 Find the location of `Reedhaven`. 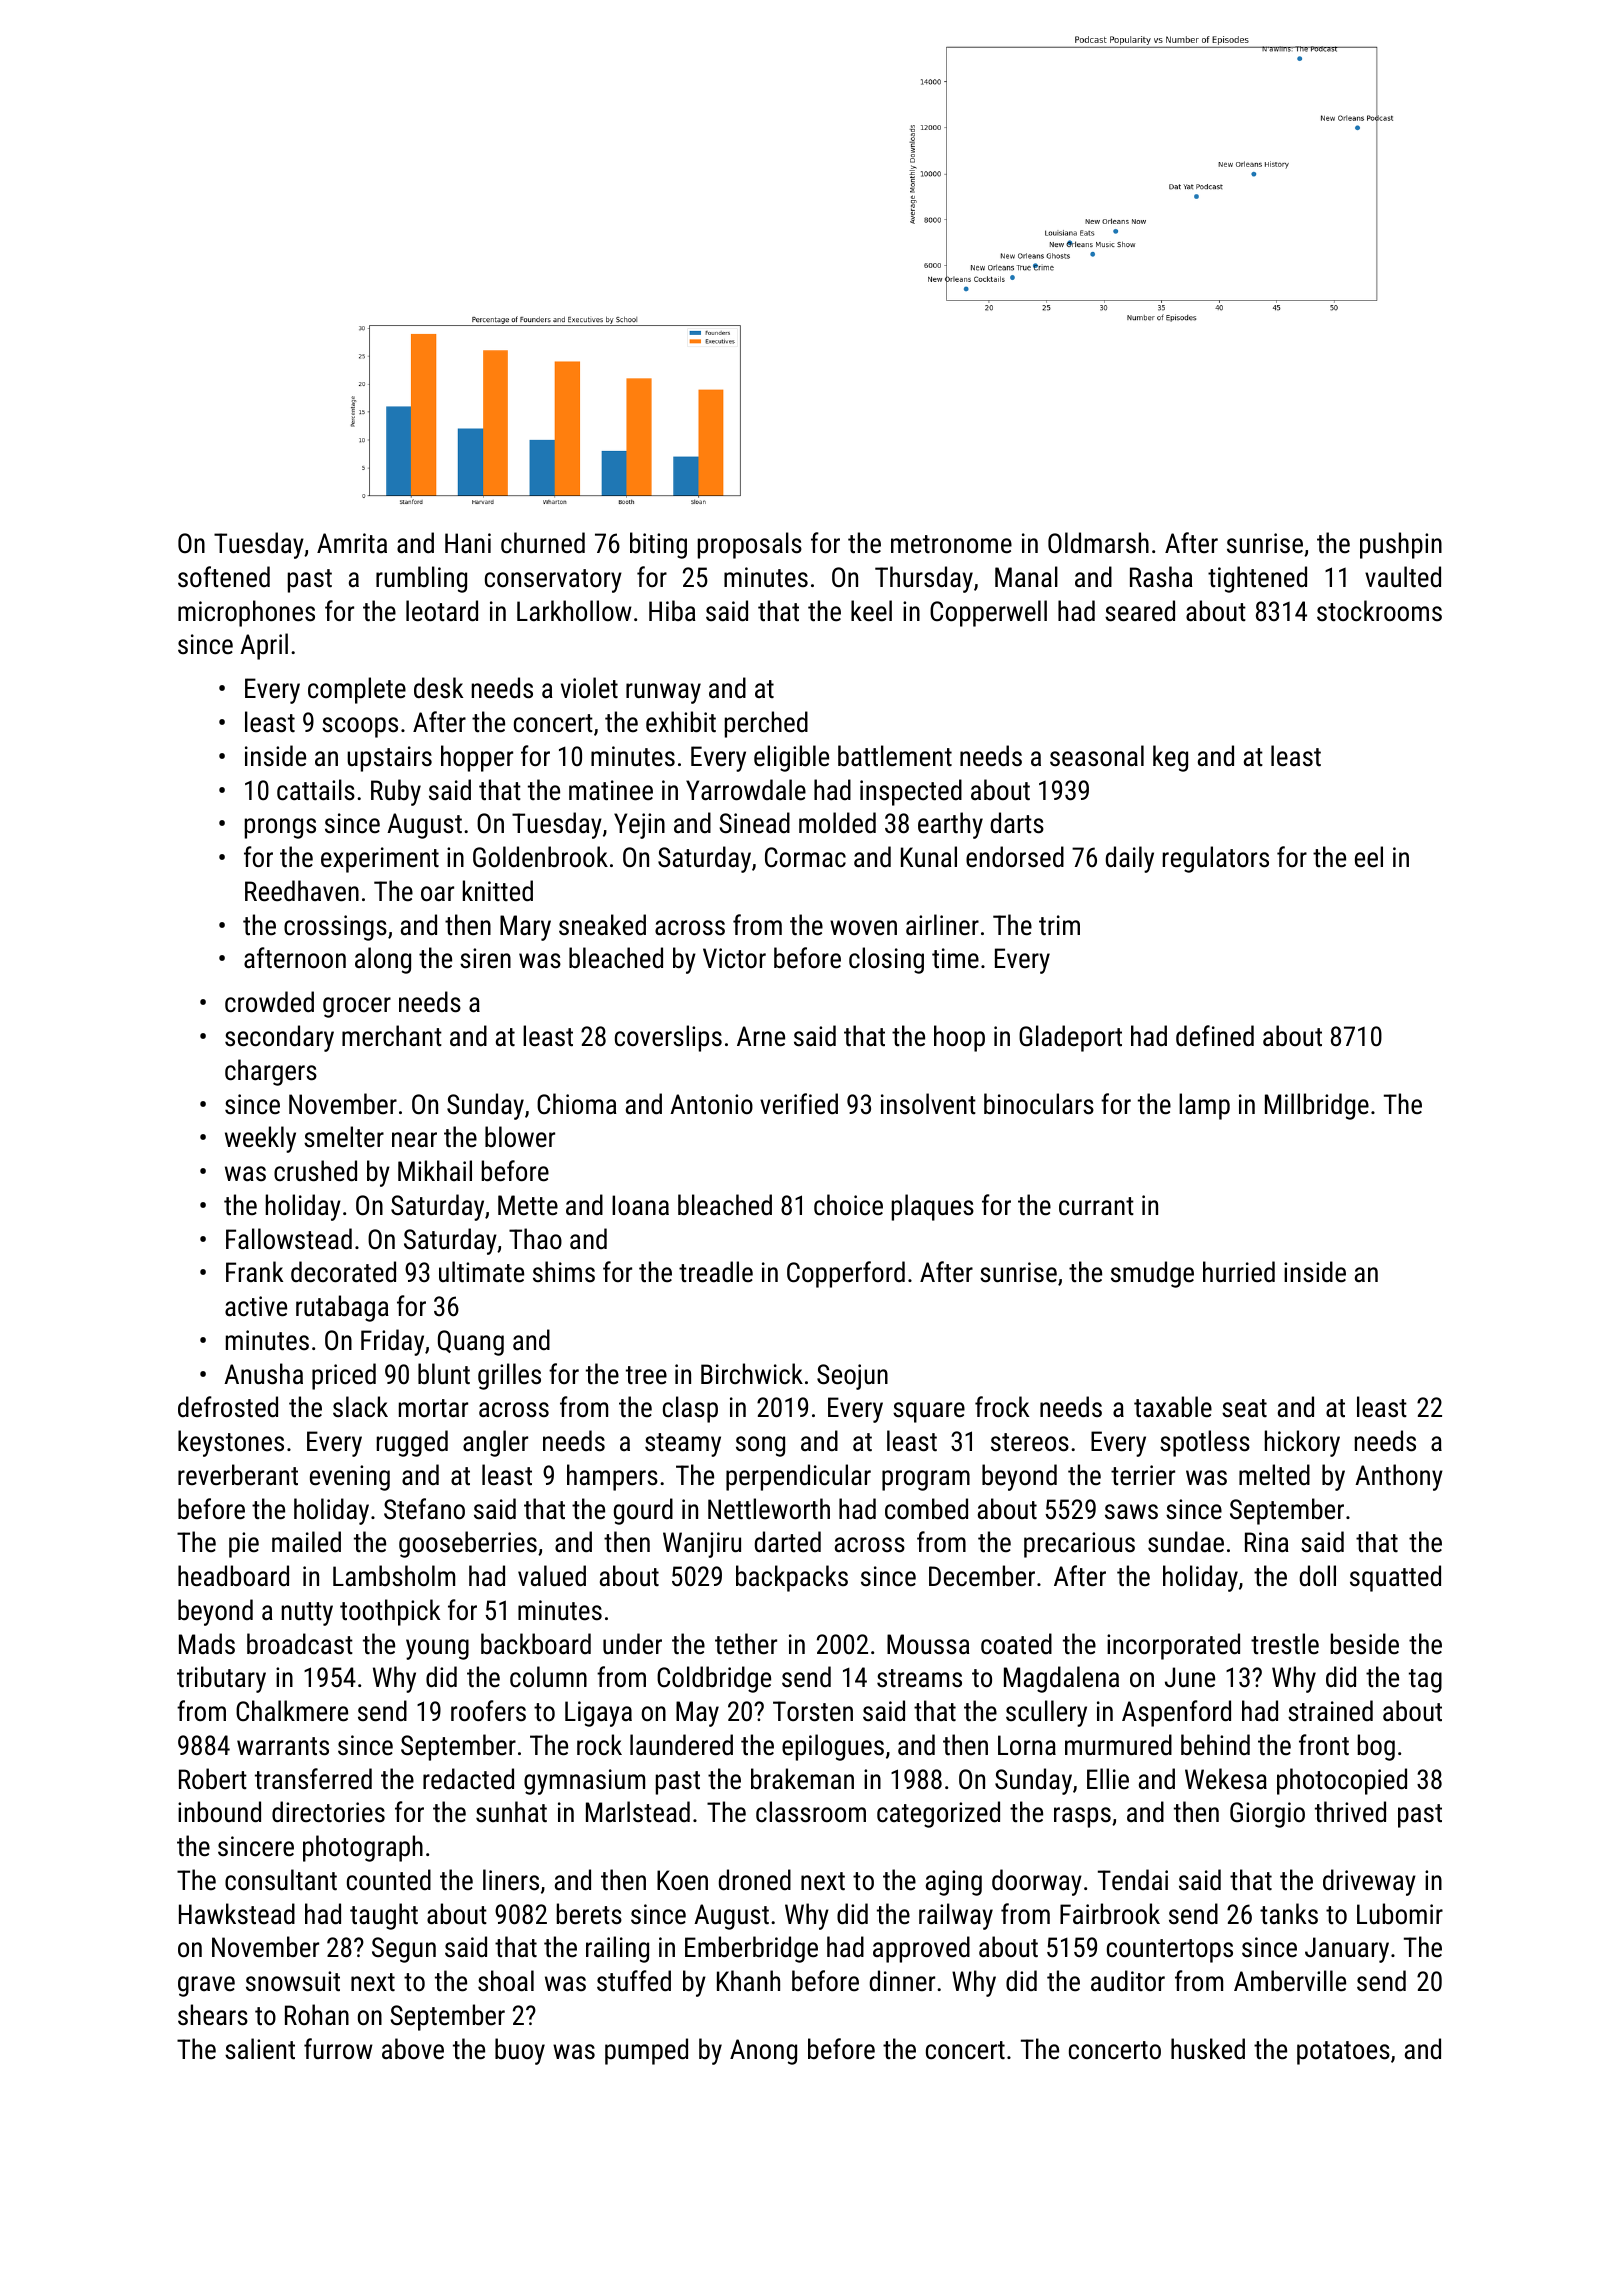

Reedhaven is located at coordinates (302, 891).
